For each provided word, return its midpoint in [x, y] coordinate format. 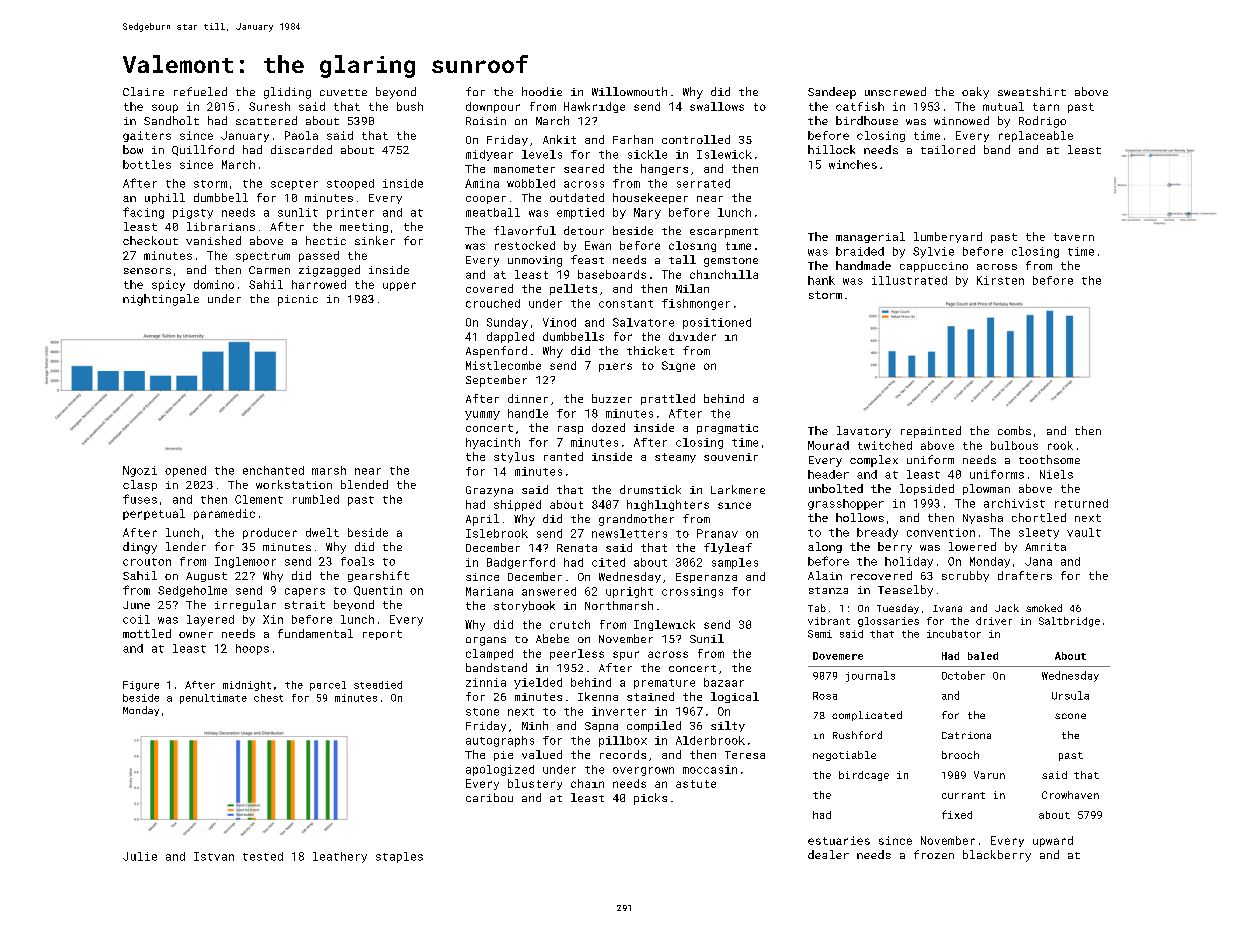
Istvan [214, 856]
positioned [717, 323]
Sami [820, 634]
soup [165, 108]
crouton [147, 562]
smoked [1044, 608]
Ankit [559, 139]
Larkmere [738, 489]
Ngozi [140, 471]
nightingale [161, 300]
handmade [863, 265]
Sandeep [832, 93]
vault [1084, 532]
